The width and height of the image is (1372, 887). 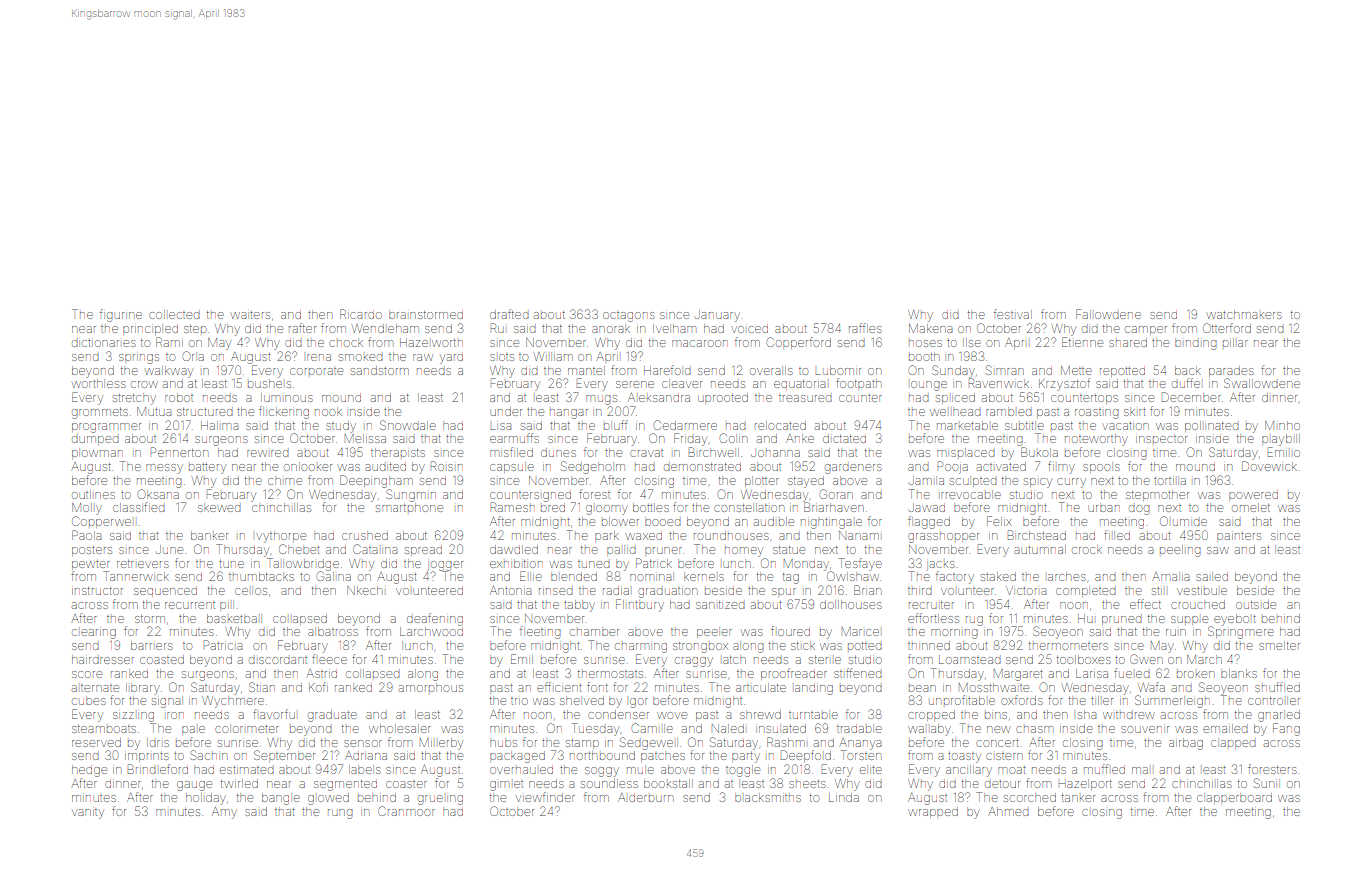 What do you see at coordinates (663, 522) in the image?
I see `booed` at bounding box center [663, 522].
